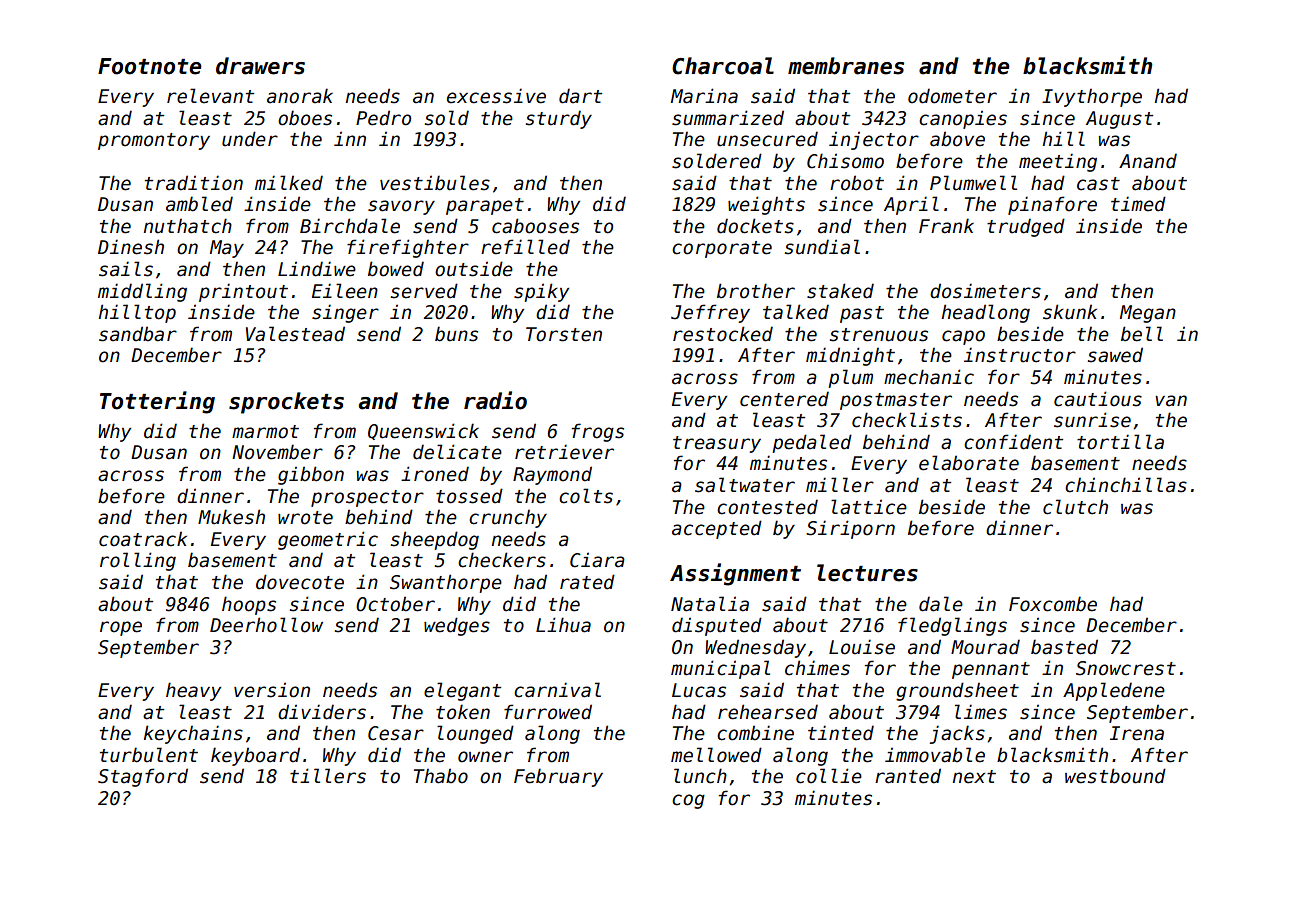  Describe the element at coordinates (260, 66) in the image. I see `drawers` at that location.
